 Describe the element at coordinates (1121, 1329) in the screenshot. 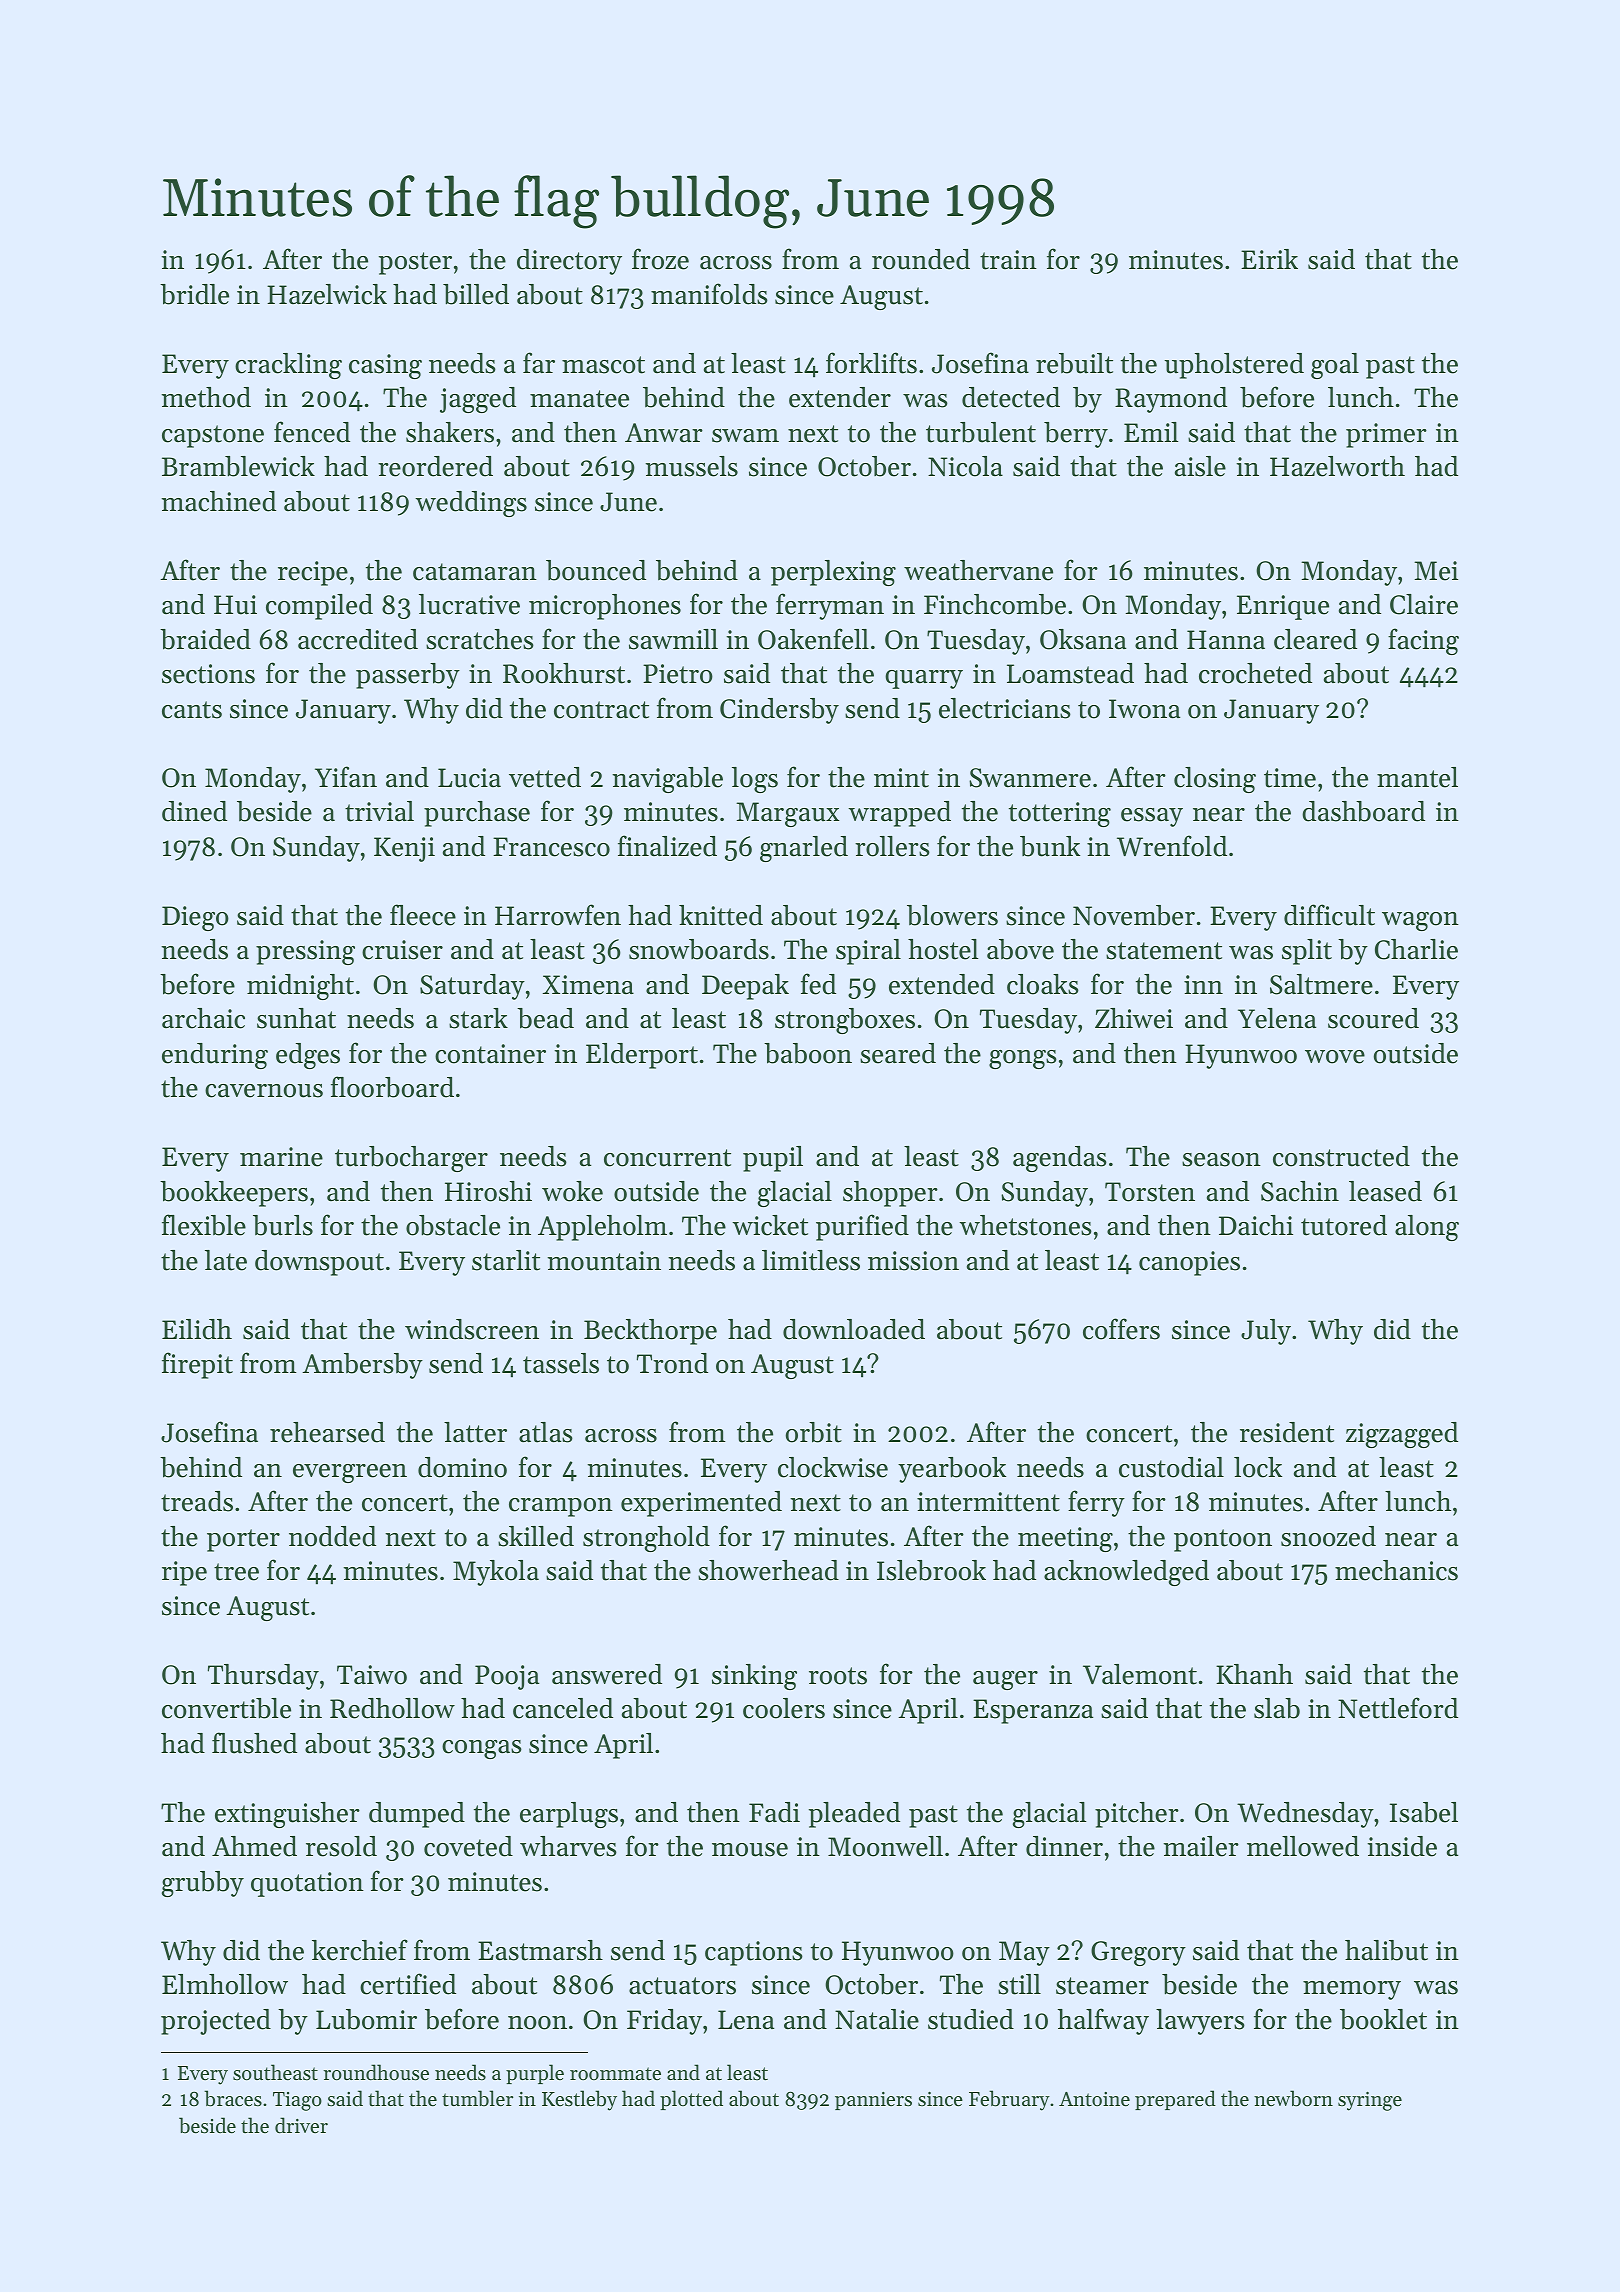

I see `coffers` at that location.
